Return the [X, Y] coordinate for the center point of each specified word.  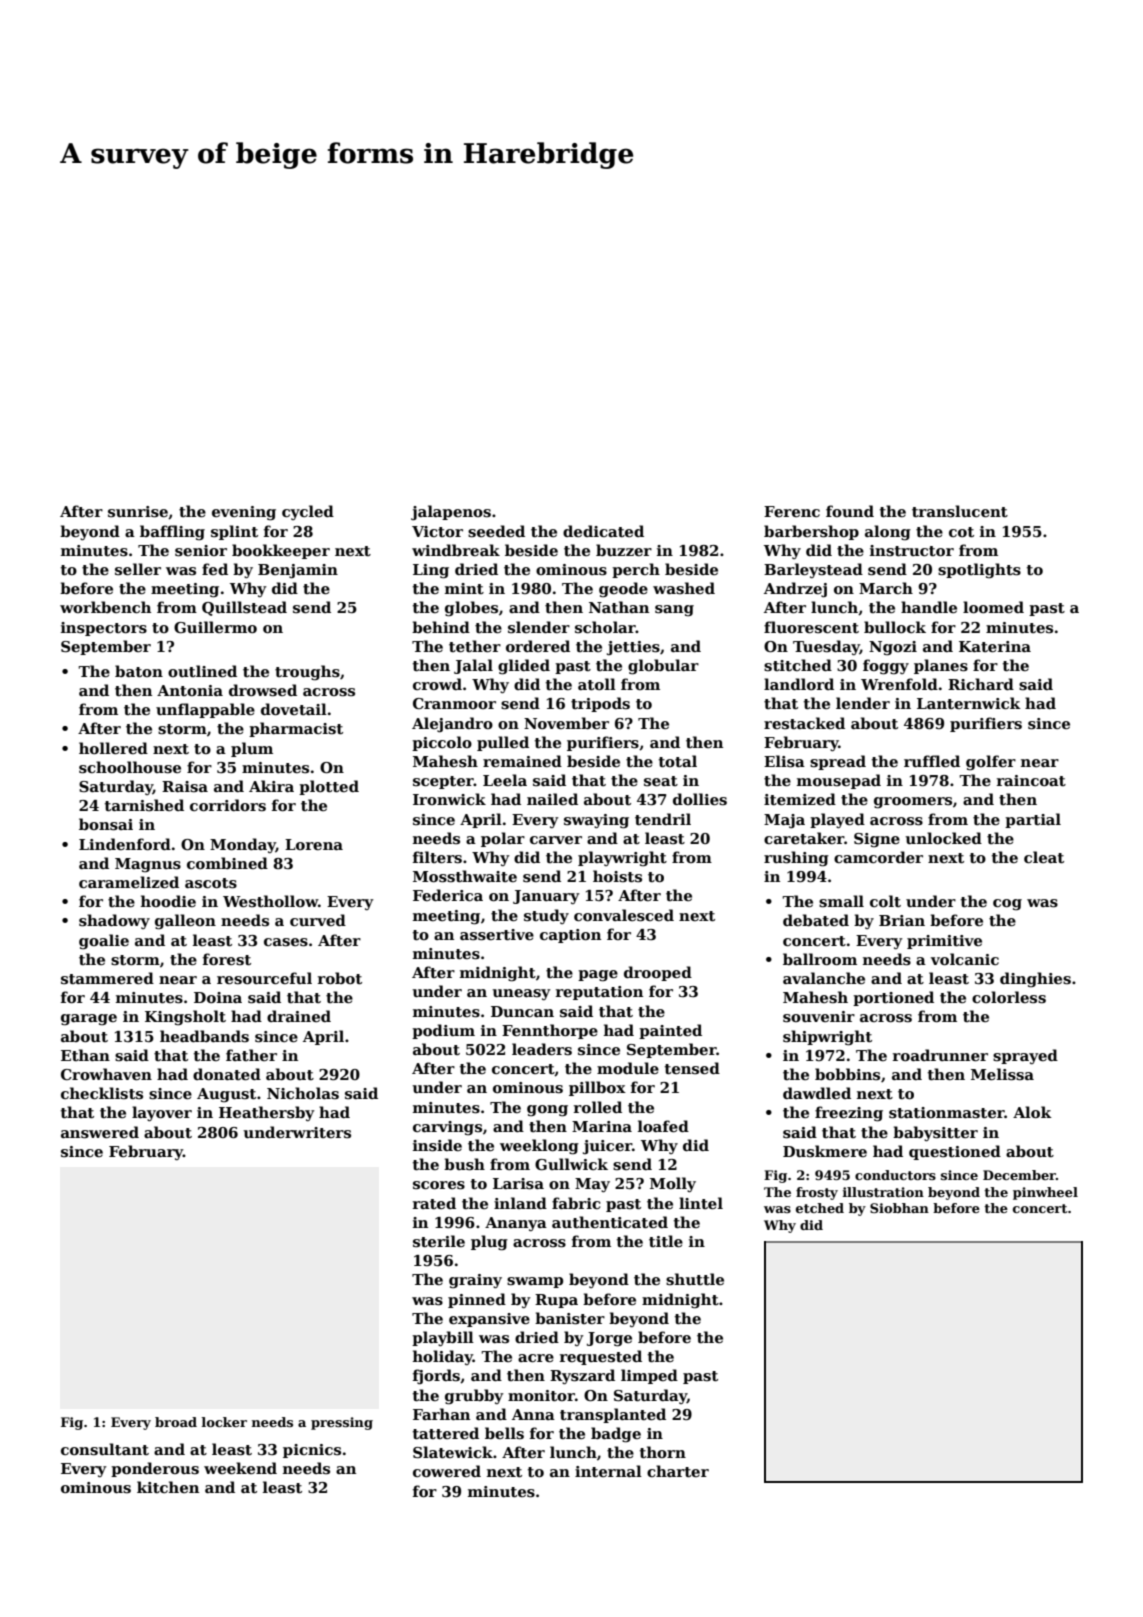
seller [138, 569]
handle [929, 607]
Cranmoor [454, 703]
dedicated [603, 531]
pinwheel [1045, 1193]
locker [224, 1422]
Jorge [609, 1339]
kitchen [168, 1487]
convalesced [624, 915]
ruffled [932, 761]
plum [252, 749]
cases [286, 942]
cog [1007, 905]
